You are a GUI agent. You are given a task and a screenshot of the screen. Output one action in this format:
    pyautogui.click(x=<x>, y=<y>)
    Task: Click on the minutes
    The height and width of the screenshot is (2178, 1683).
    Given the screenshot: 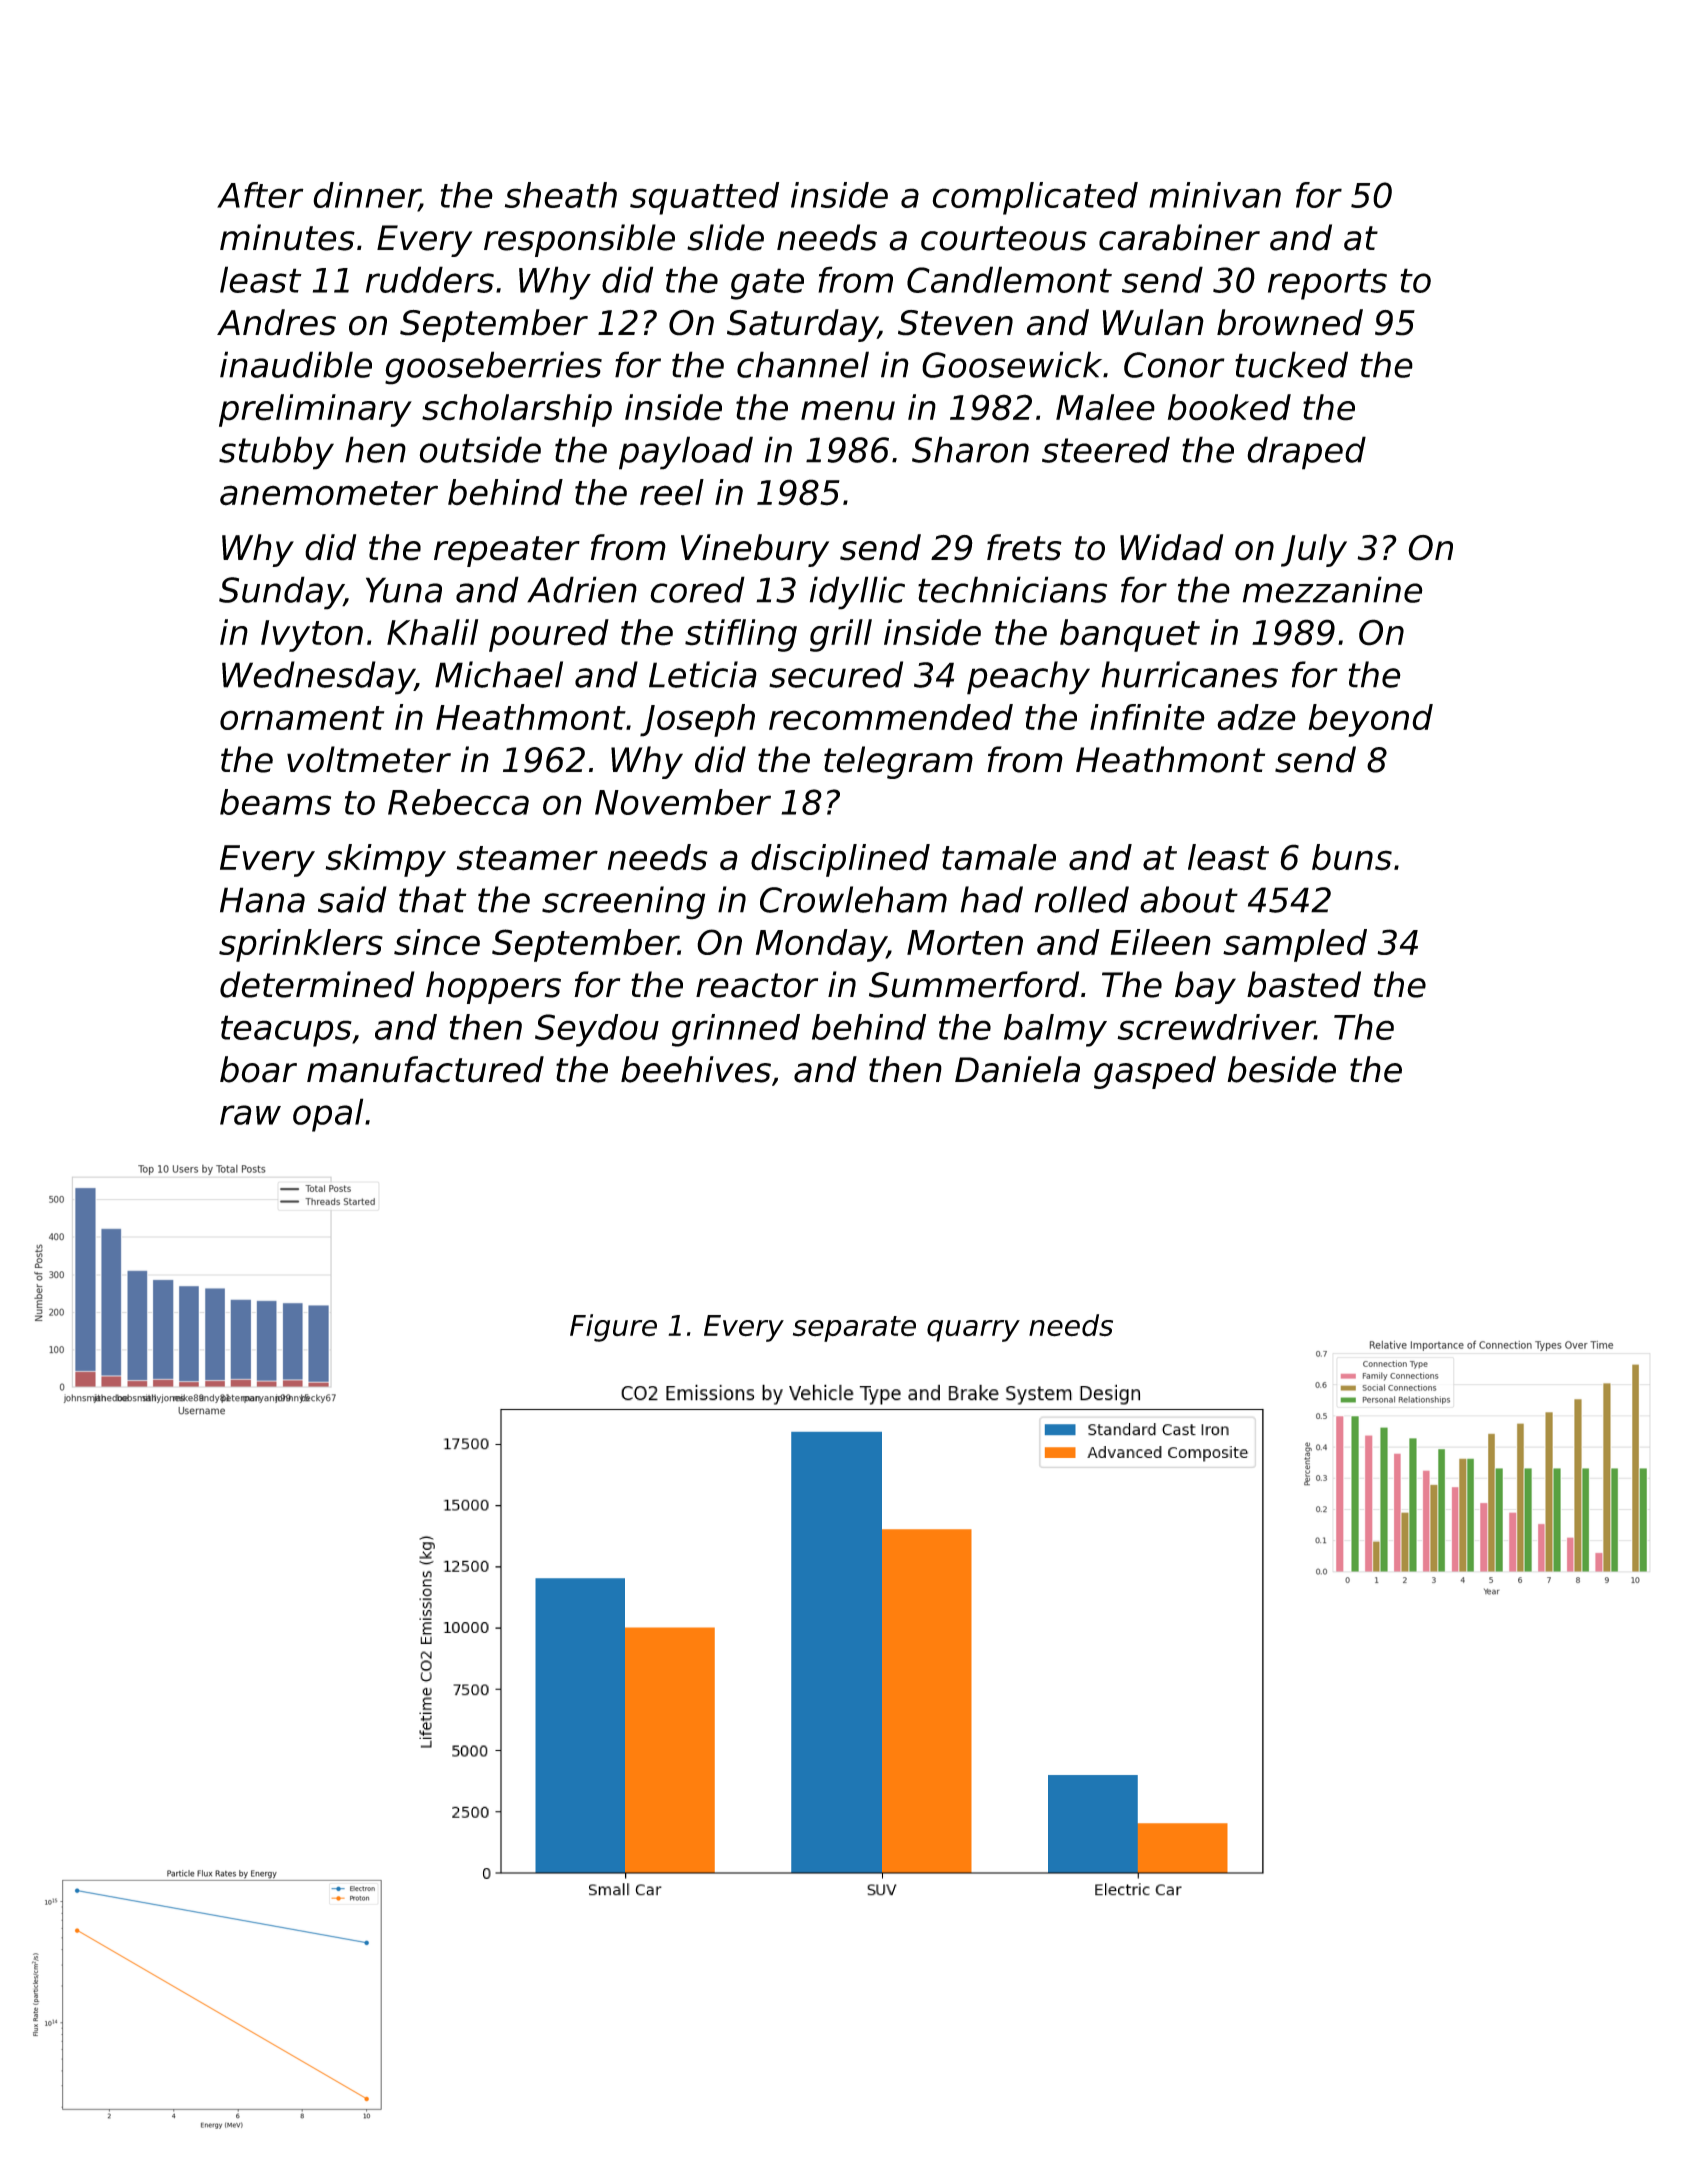 What is the action you would take?
    pyautogui.click(x=287, y=237)
